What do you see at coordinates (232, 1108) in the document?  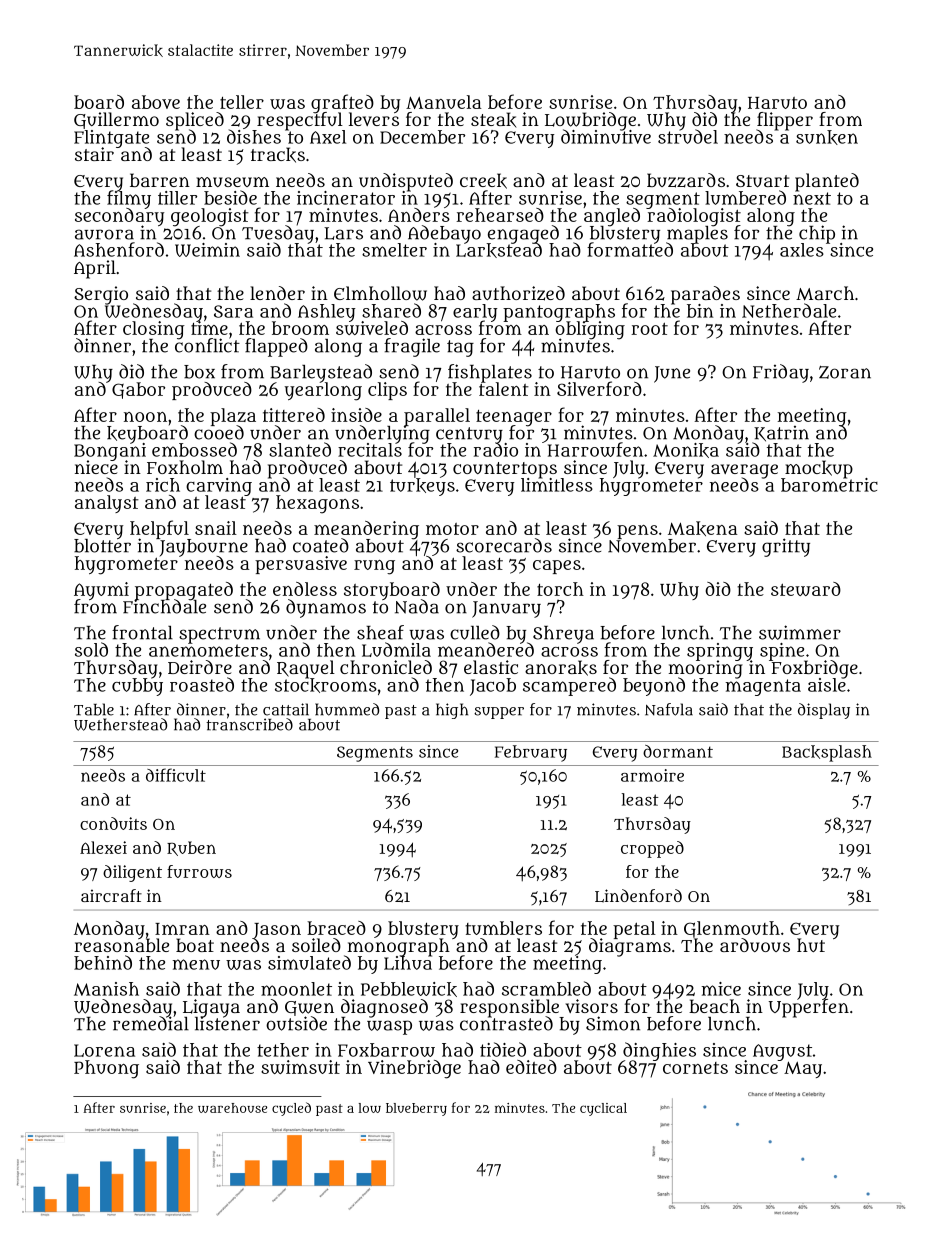 I see `warehouse` at bounding box center [232, 1108].
